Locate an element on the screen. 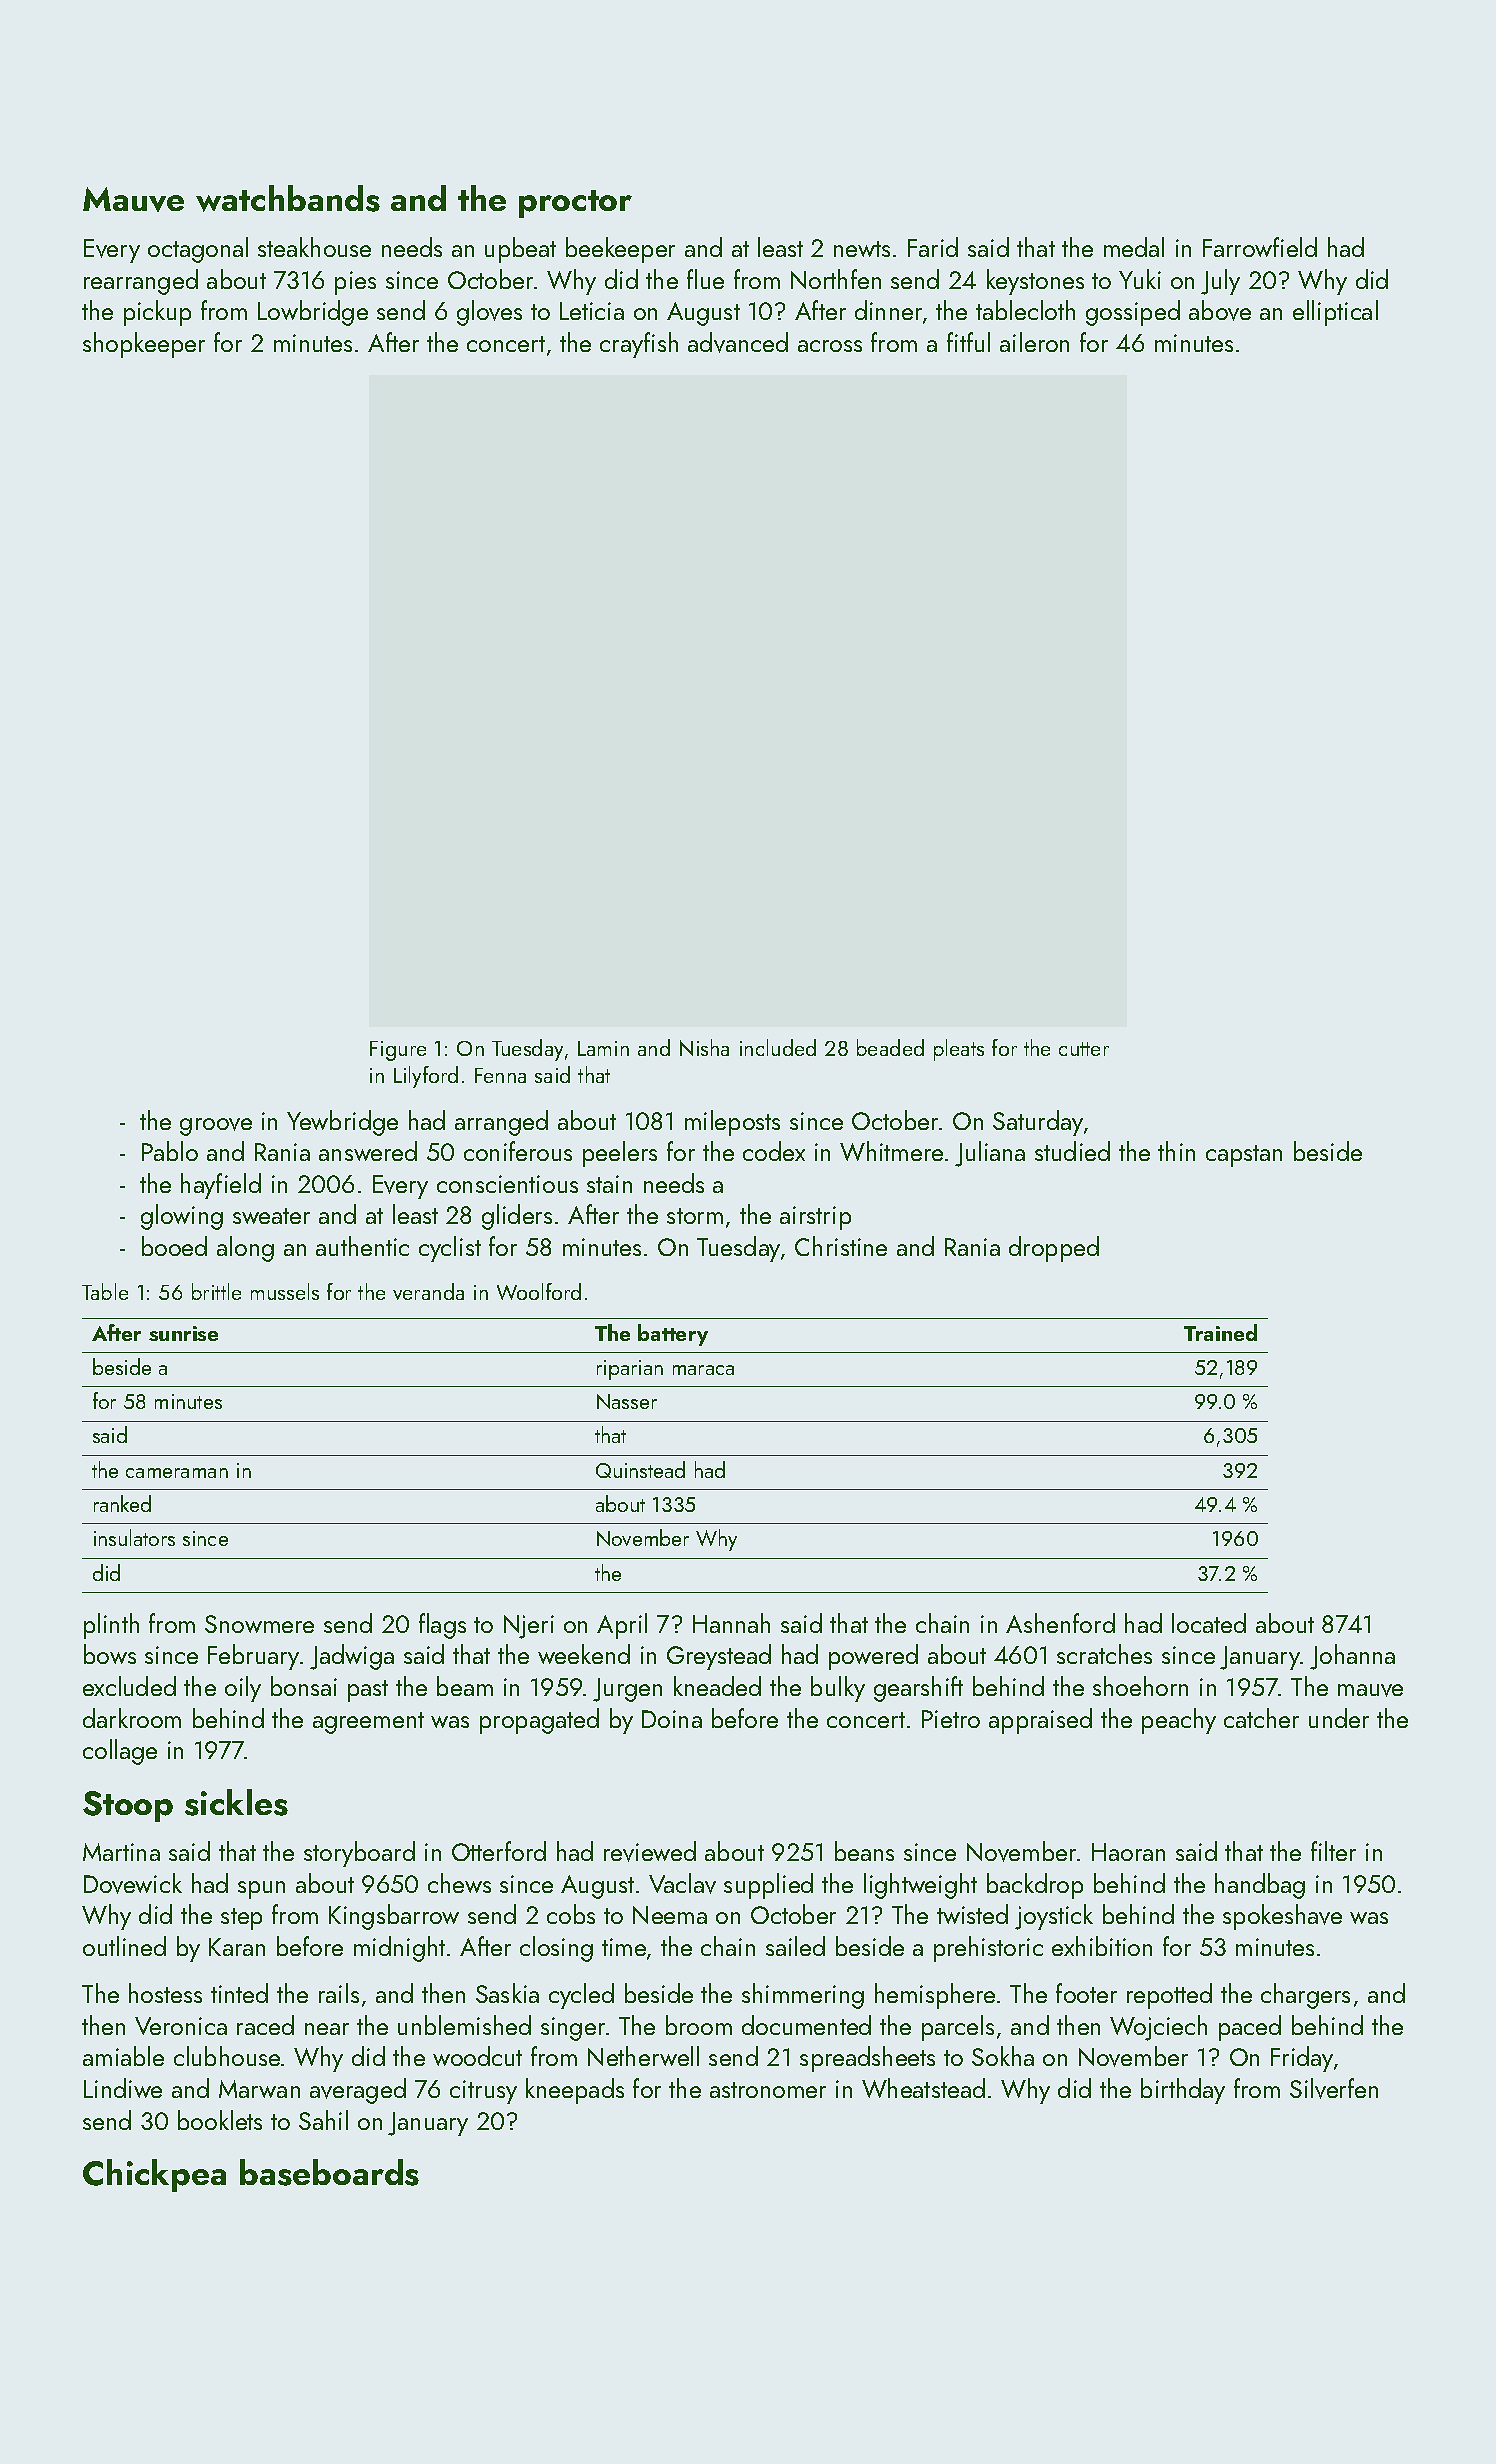 Image resolution: width=1496 pixels, height=2464 pixels. Figure is located at coordinates (398, 1051).
